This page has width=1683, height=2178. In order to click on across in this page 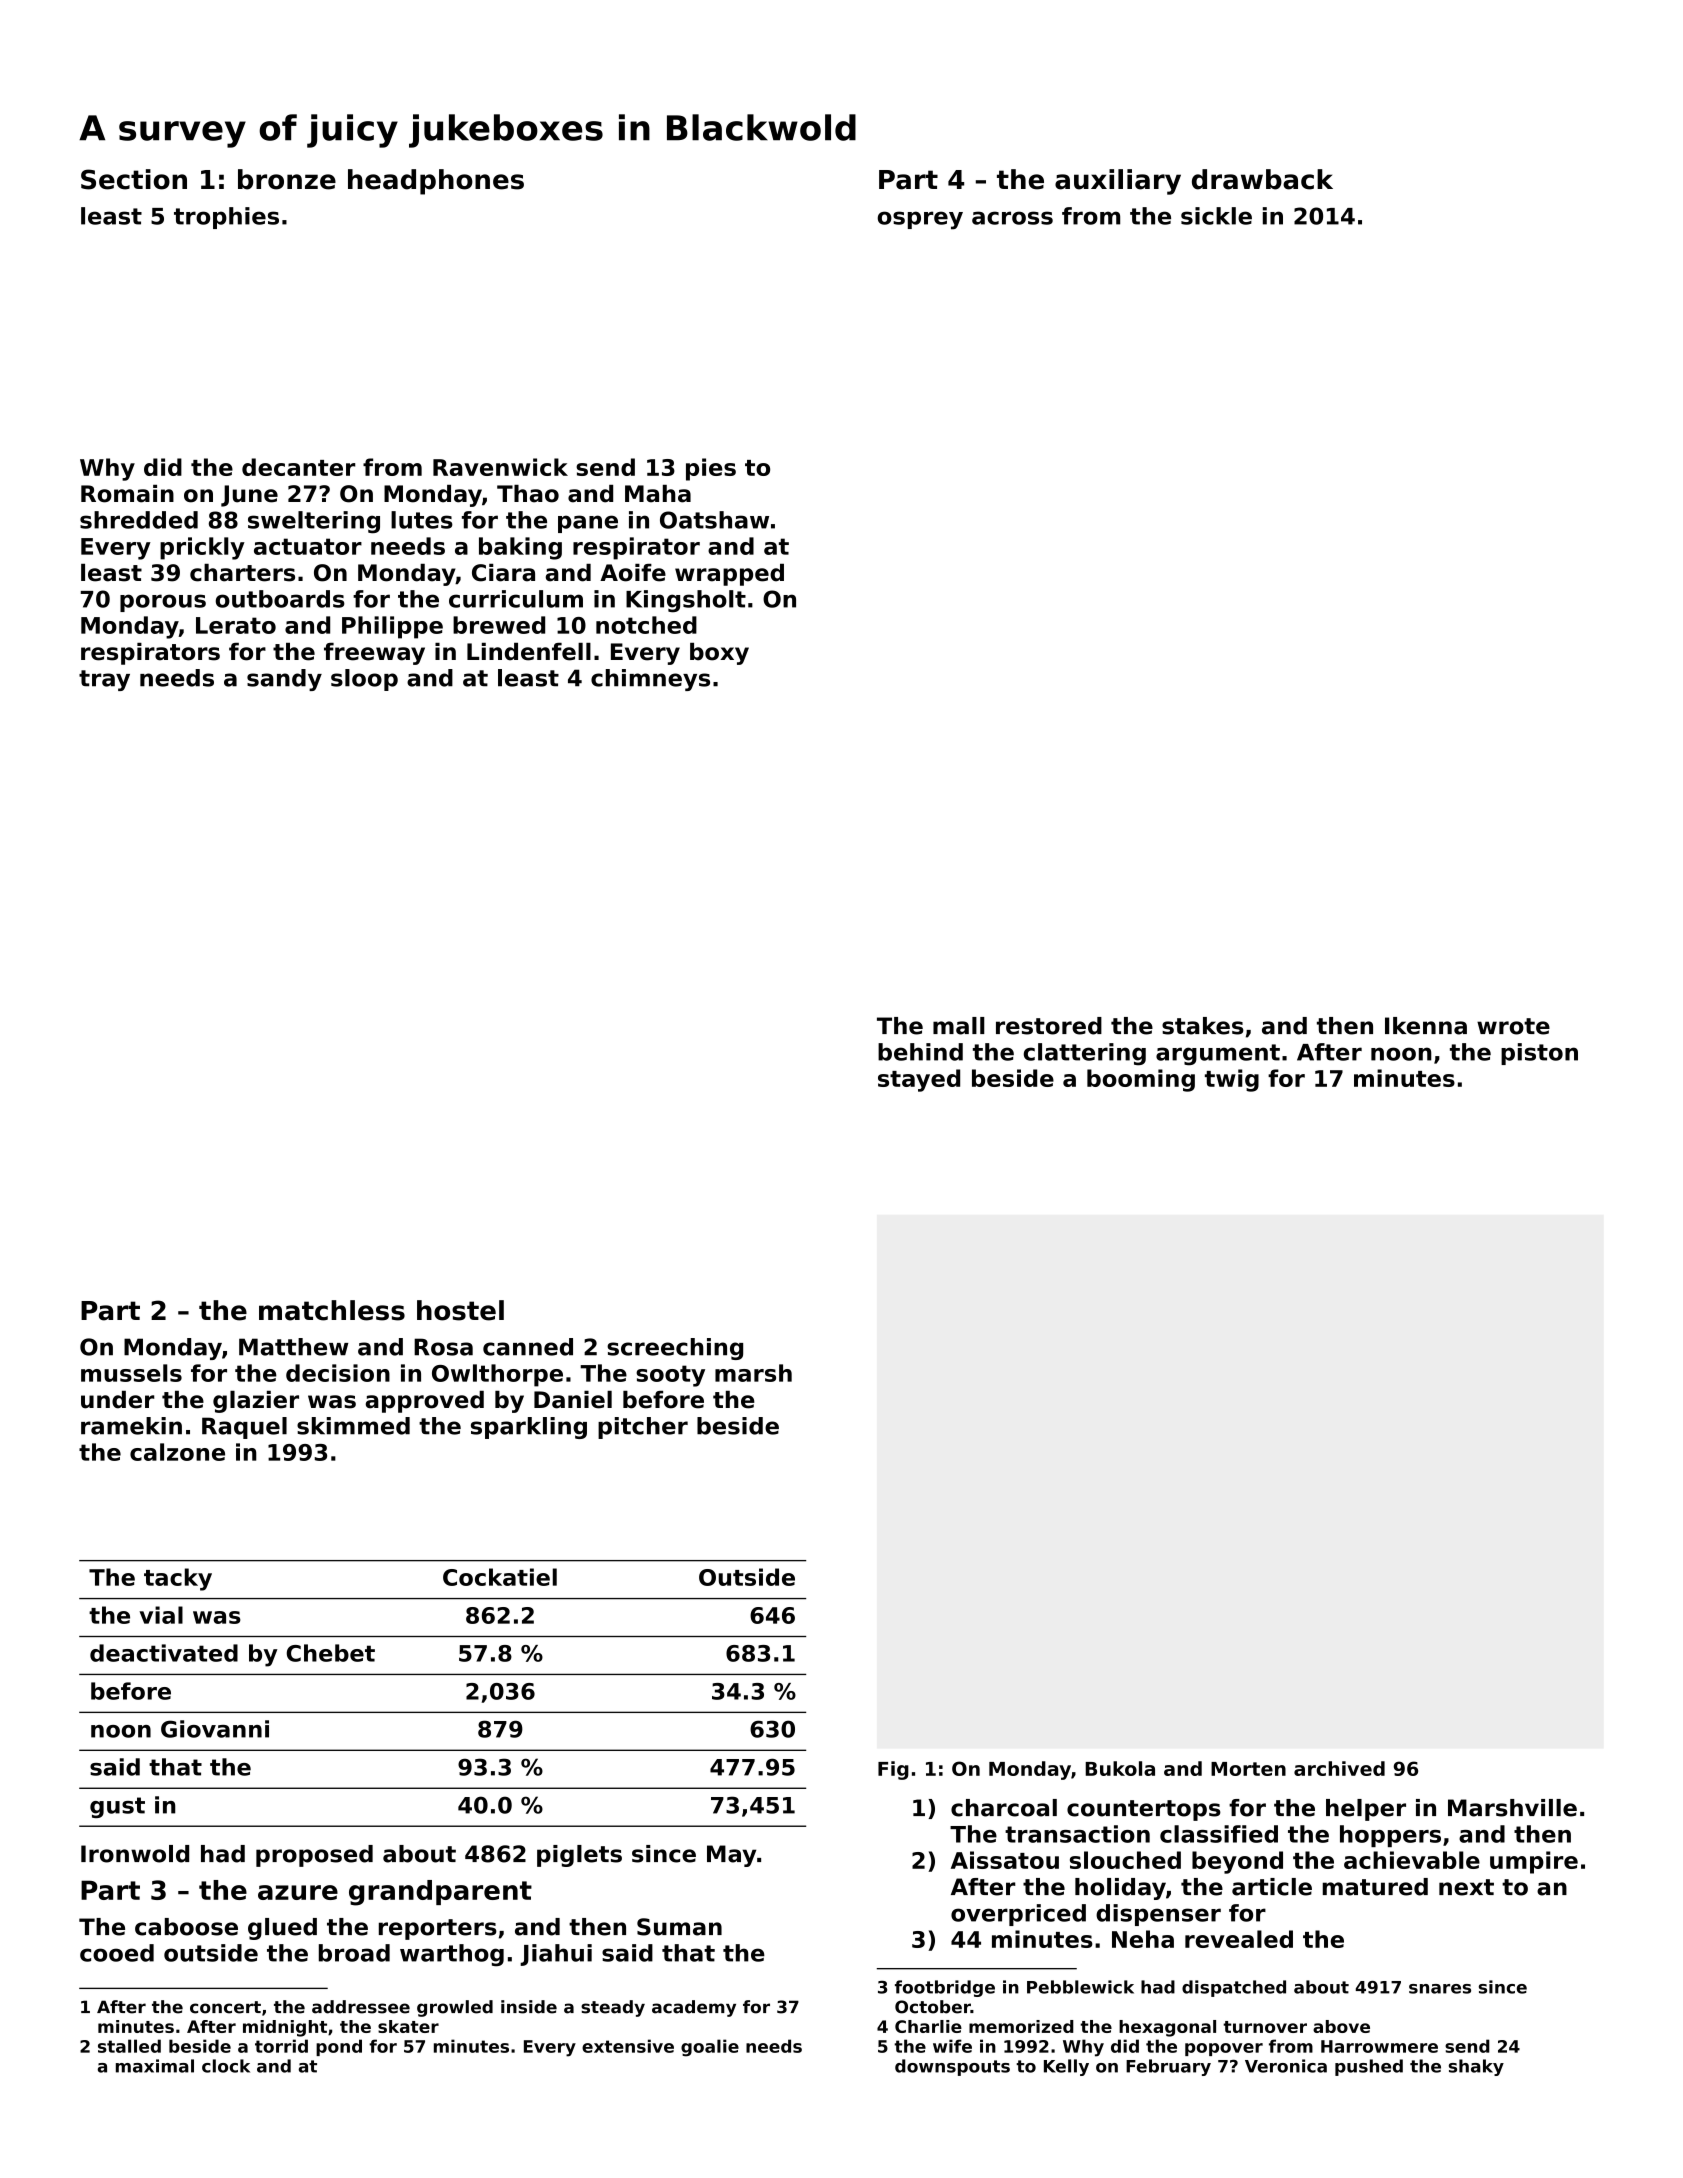, I will do `click(1012, 218)`.
